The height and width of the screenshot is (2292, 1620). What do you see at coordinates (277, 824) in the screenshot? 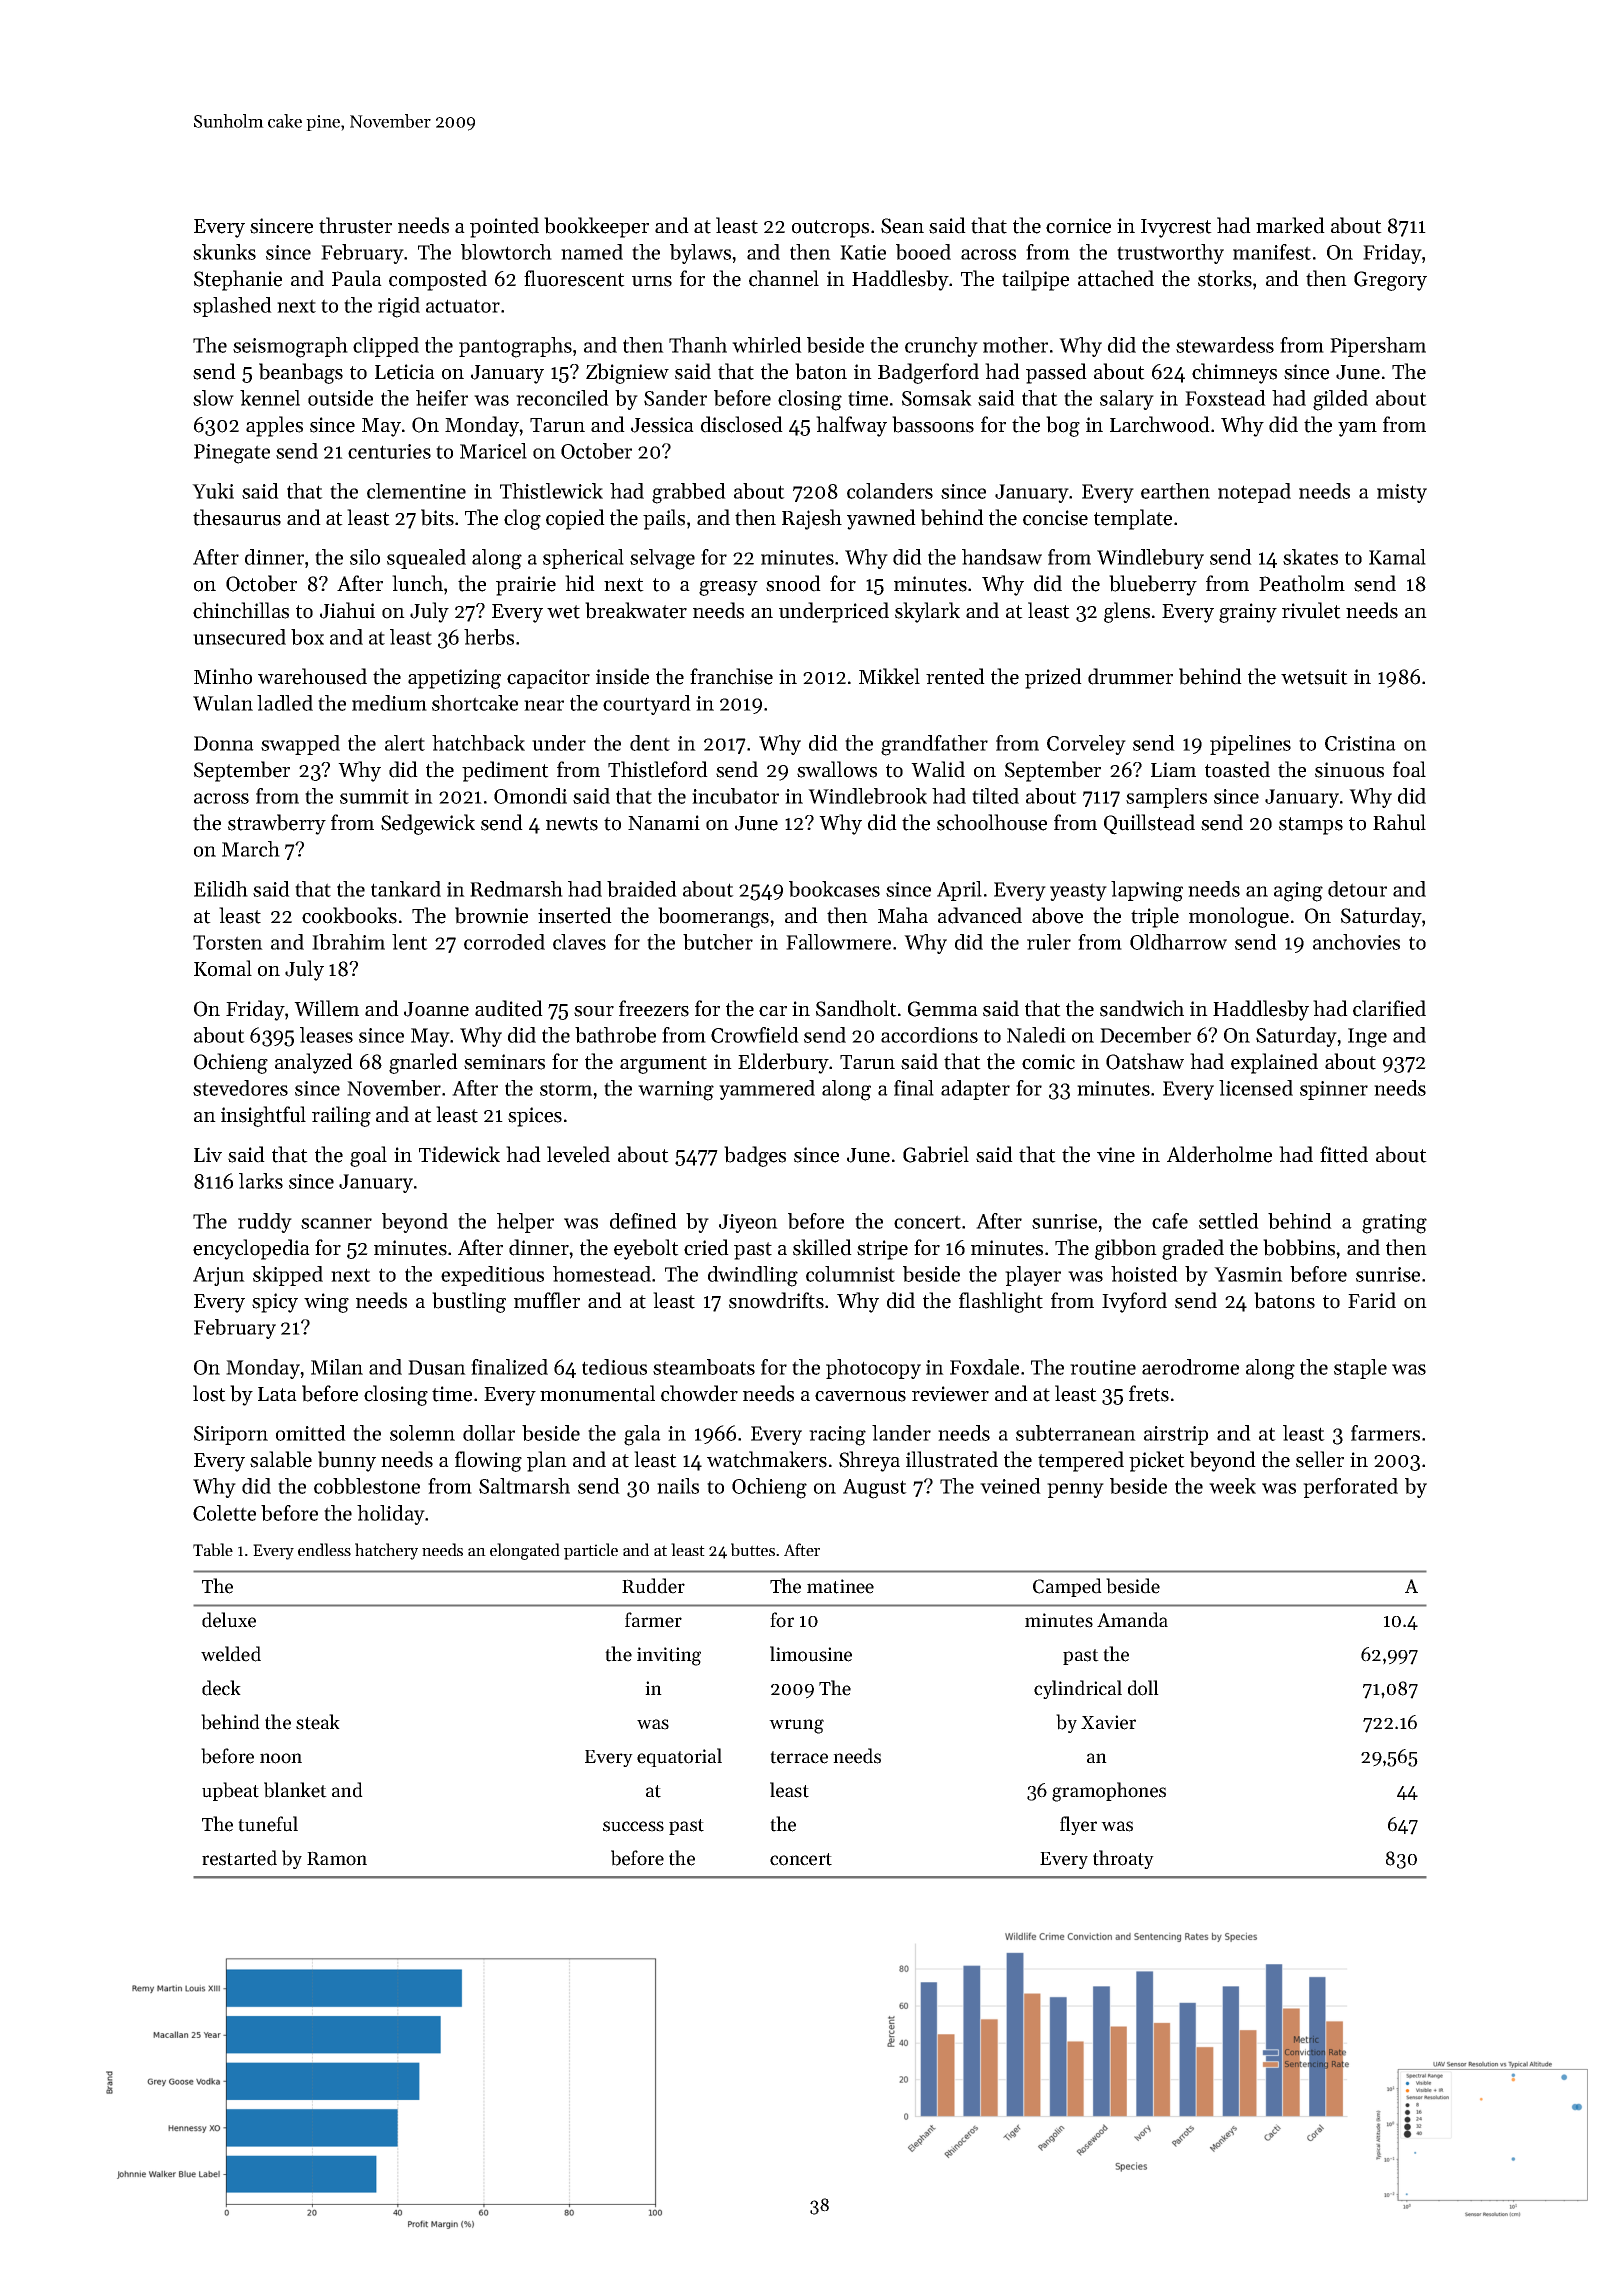
I see `strawberry` at bounding box center [277, 824].
